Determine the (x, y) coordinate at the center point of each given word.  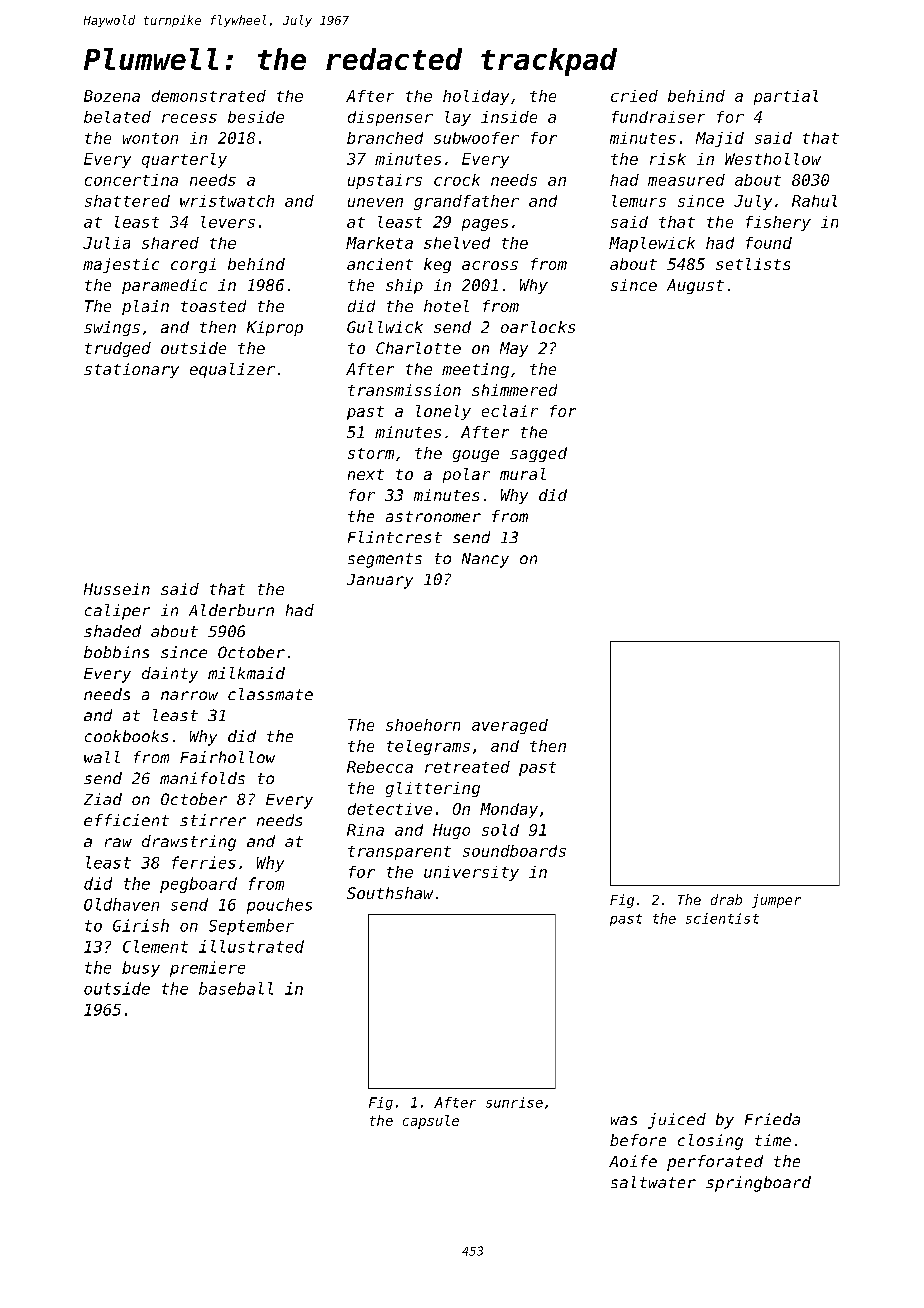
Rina (365, 830)
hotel (446, 306)
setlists (753, 264)
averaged (510, 726)
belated (117, 117)
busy (141, 969)
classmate (270, 694)
